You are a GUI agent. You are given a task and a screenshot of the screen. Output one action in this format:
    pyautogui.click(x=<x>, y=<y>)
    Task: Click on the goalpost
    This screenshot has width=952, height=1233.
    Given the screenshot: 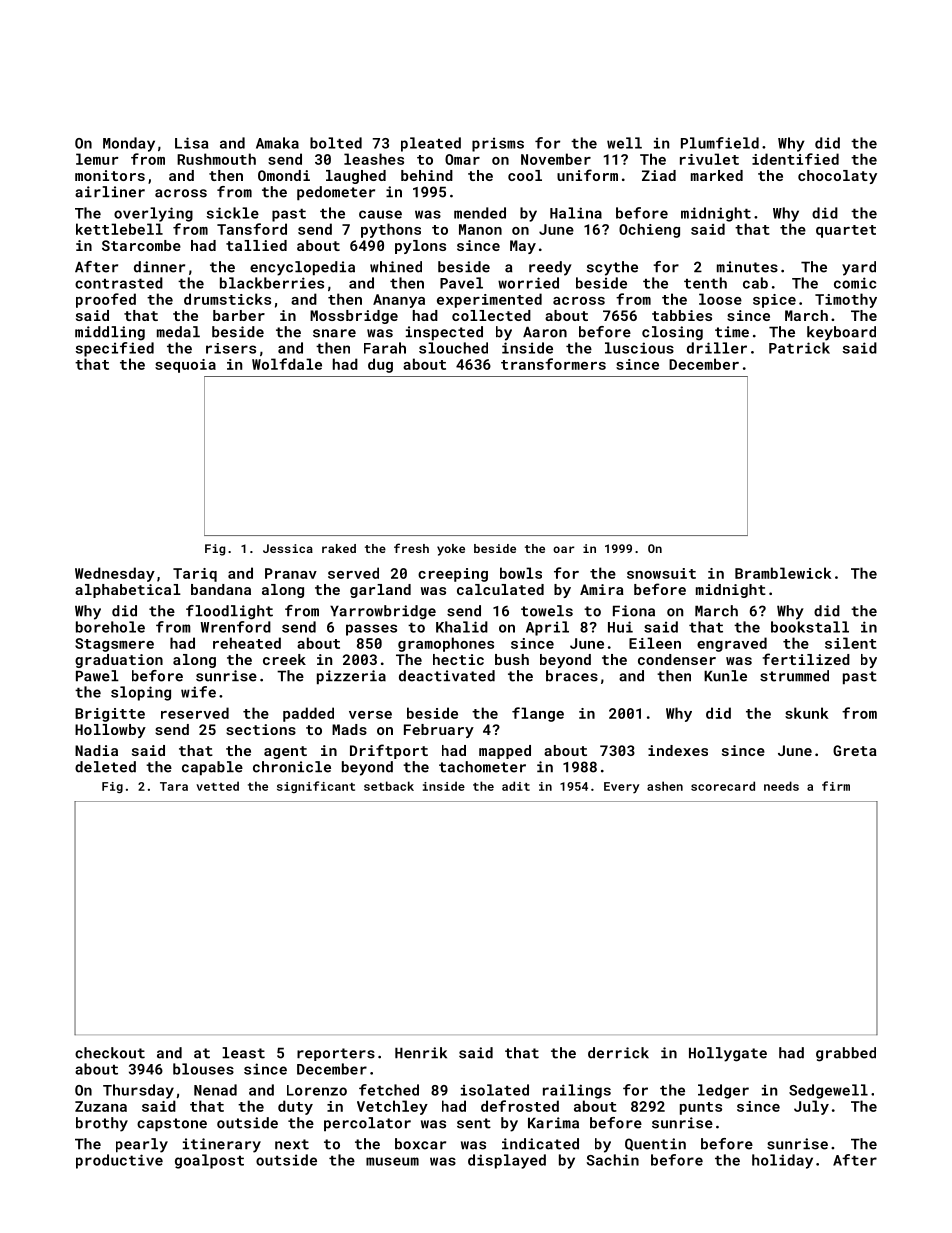 What is the action you would take?
    pyautogui.click(x=209, y=1161)
